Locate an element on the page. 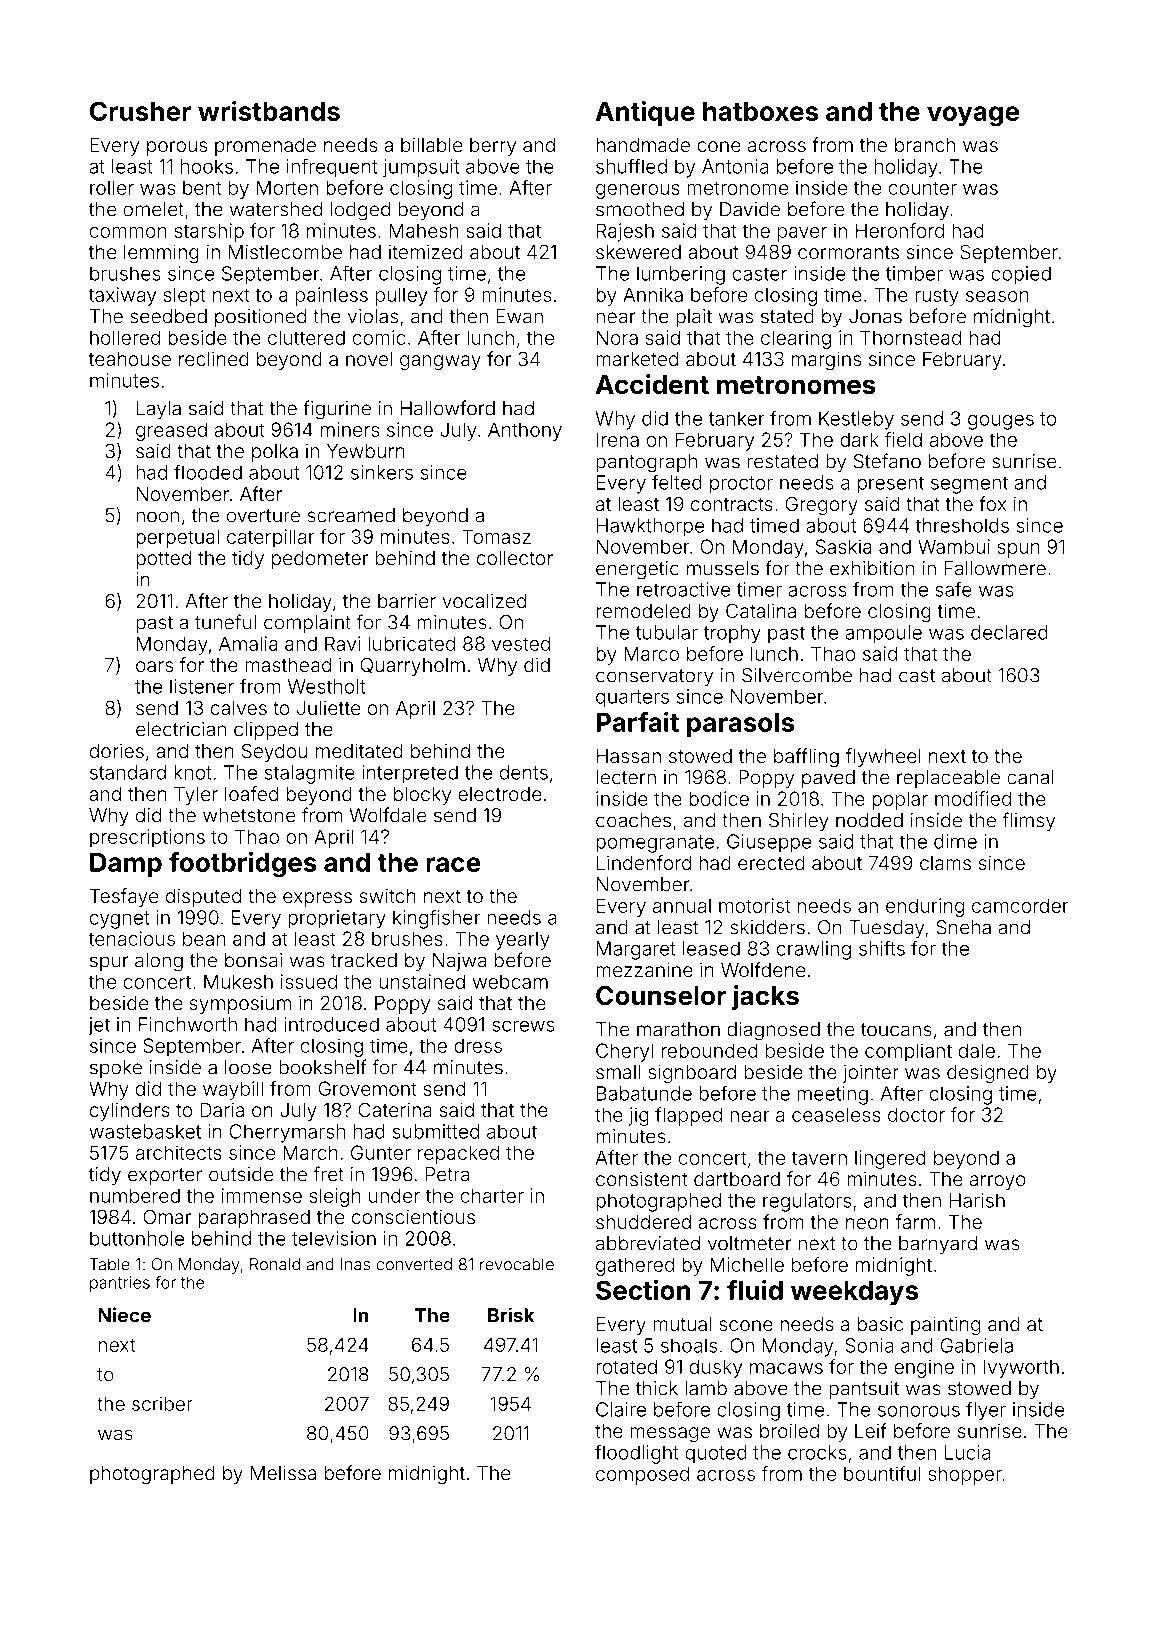  Melissa is located at coordinates (283, 1472).
